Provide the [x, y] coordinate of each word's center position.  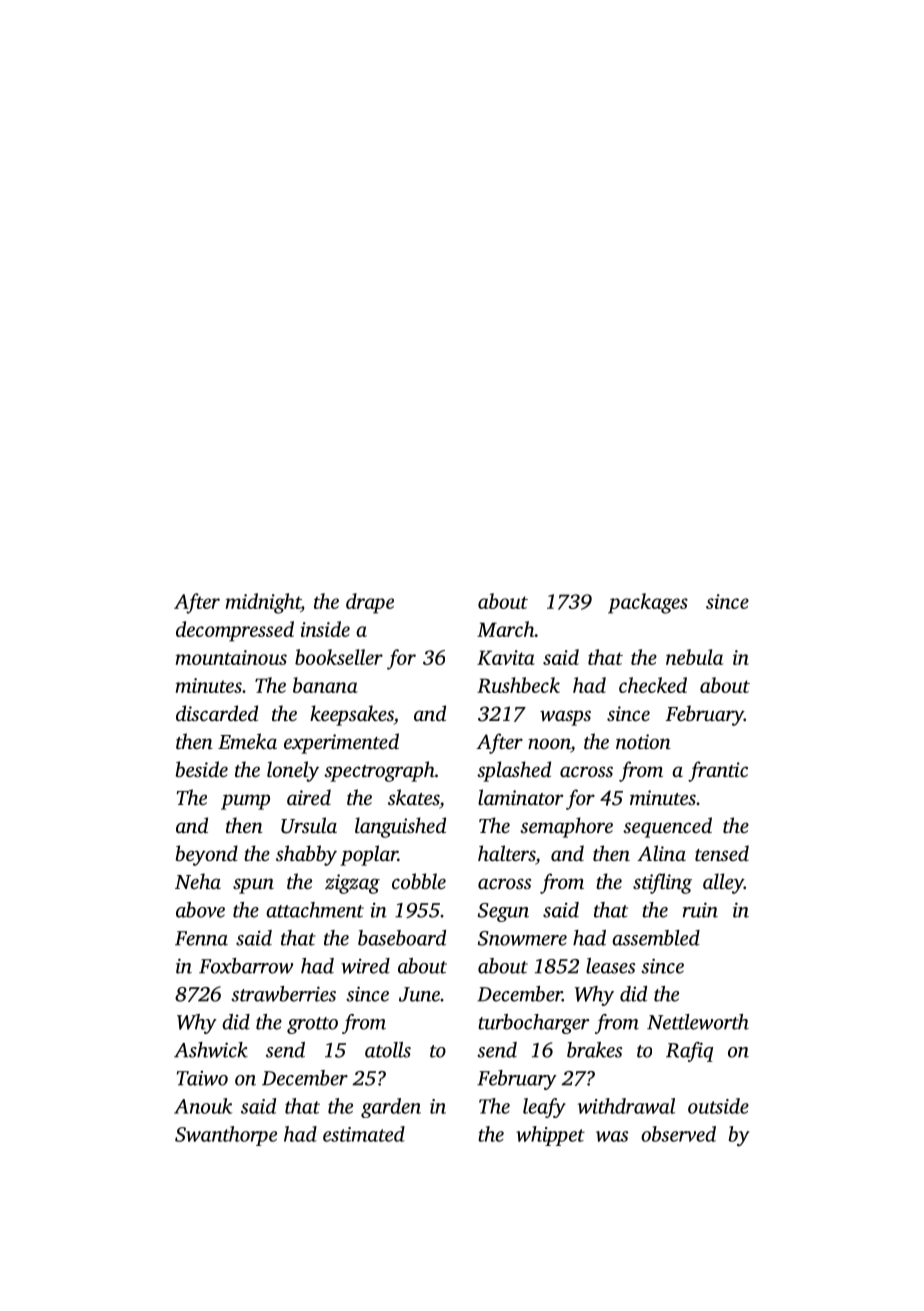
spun [253, 886]
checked [653, 685]
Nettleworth [698, 1022]
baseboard [402, 938]
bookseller [339, 657]
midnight [263, 603]
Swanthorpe [226, 1136]
